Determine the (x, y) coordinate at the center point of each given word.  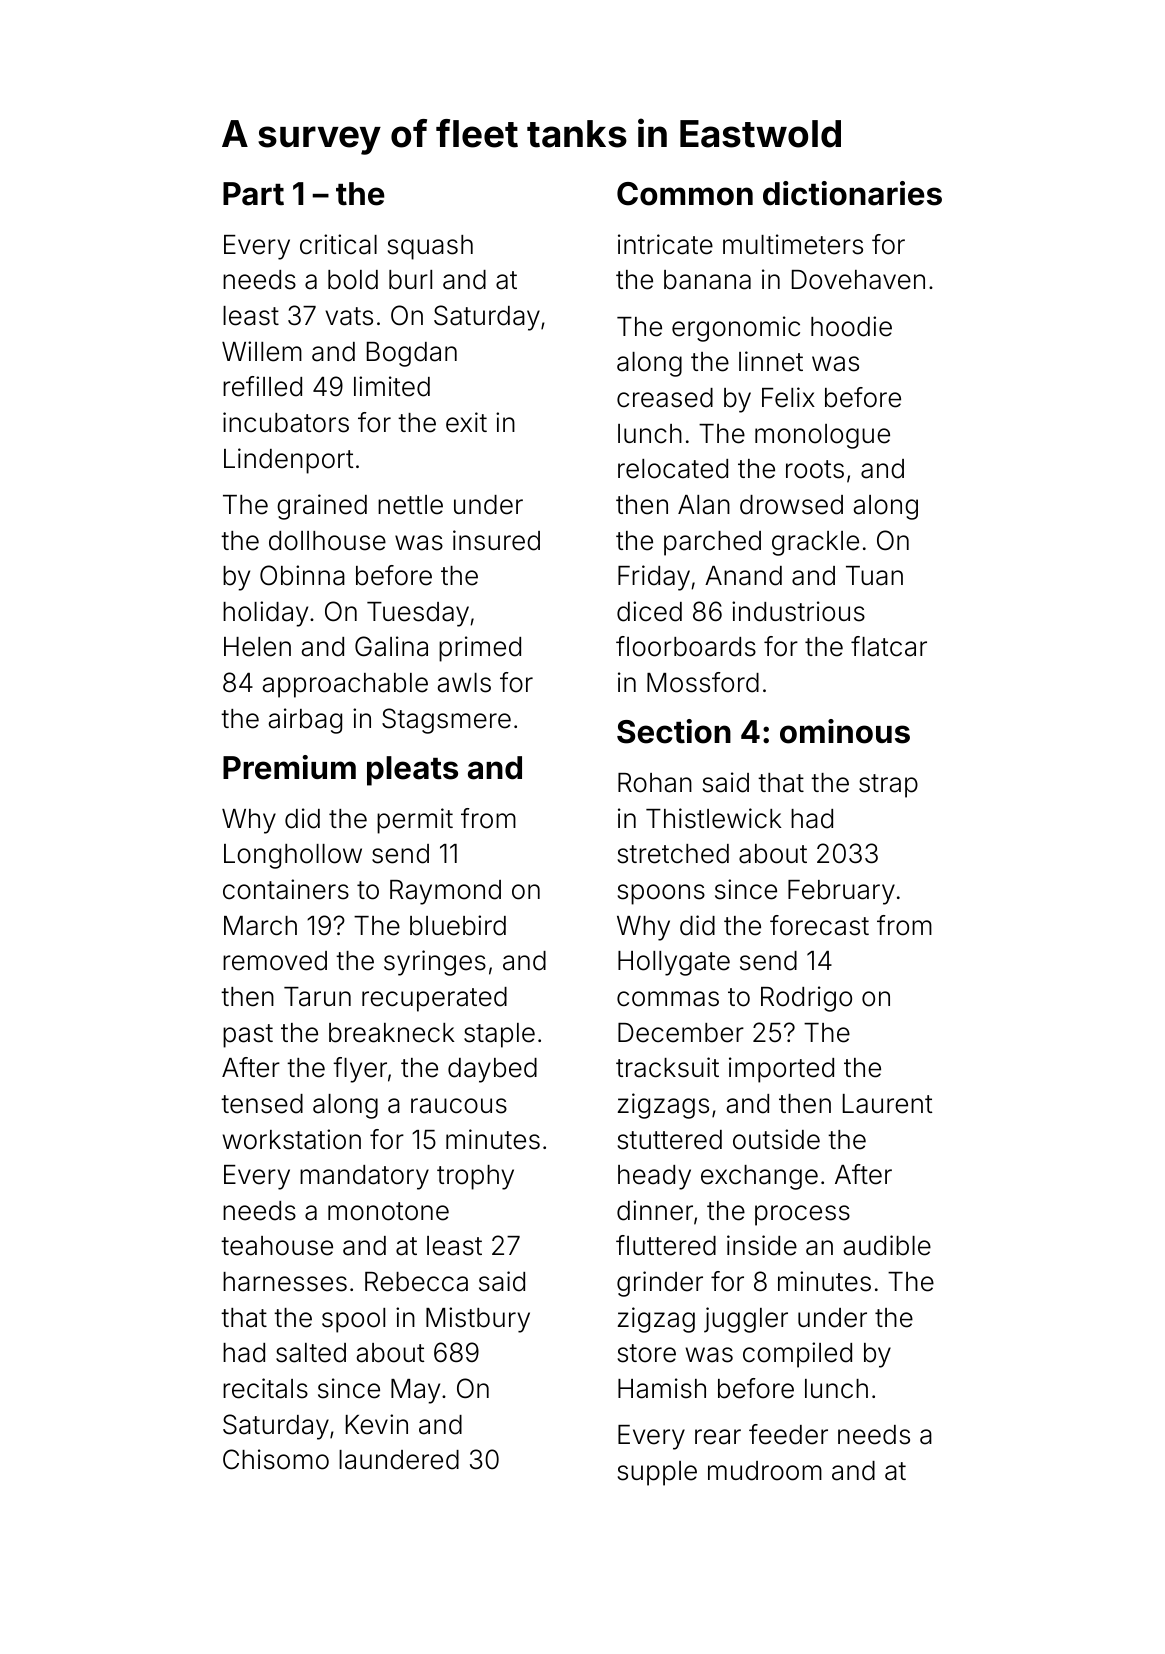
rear (718, 1437)
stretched (673, 854)
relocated (673, 469)
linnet (771, 361)
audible (887, 1245)
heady (654, 1177)
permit (415, 821)
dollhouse (327, 541)
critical (338, 244)
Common (685, 194)
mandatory (364, 1177)
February (841, 892)
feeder (788, 1434)
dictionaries (852, 193)
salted (311, 1353)
